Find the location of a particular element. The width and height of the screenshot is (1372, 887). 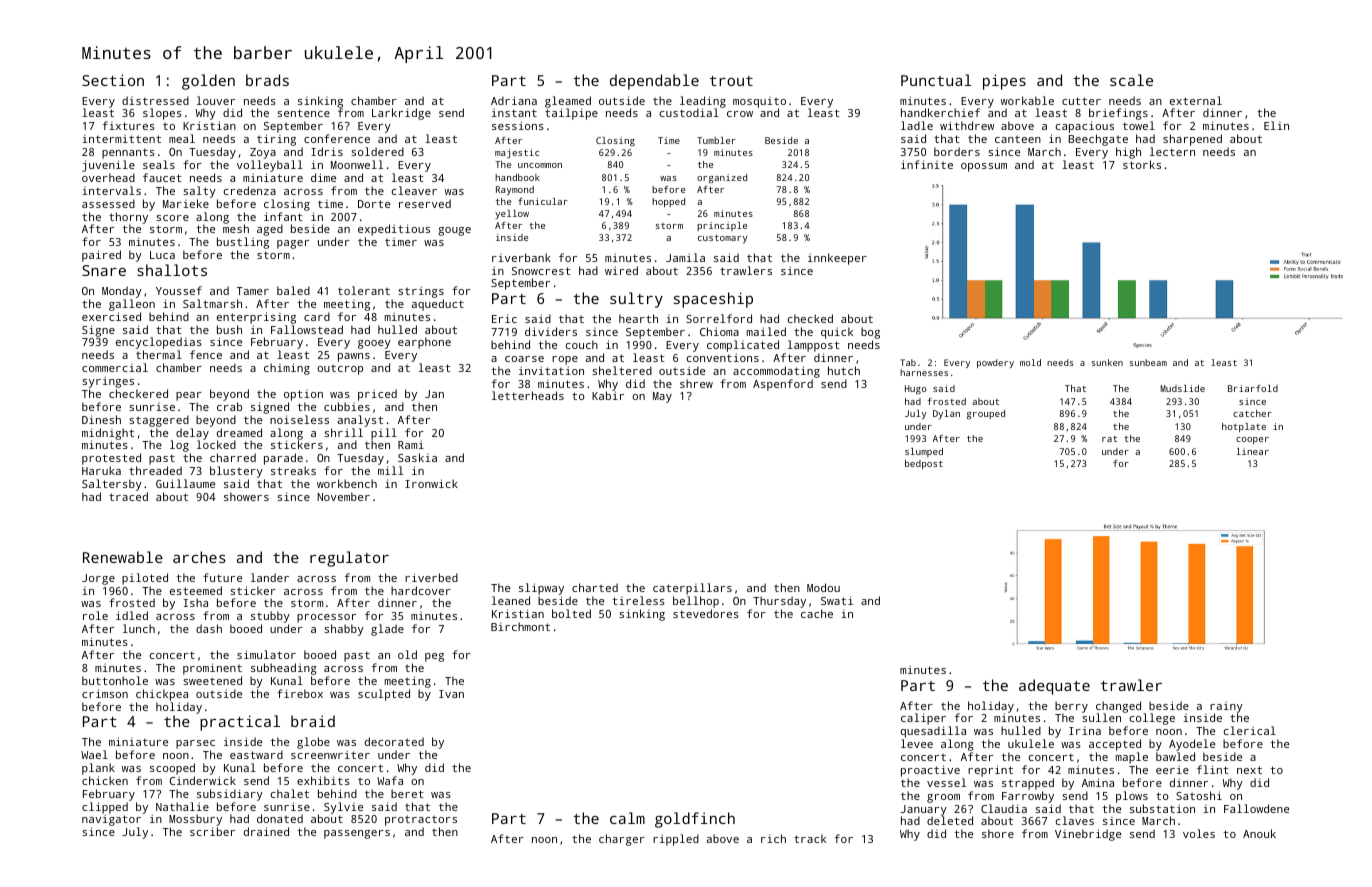

customary is located at coordinates (723, 239).
